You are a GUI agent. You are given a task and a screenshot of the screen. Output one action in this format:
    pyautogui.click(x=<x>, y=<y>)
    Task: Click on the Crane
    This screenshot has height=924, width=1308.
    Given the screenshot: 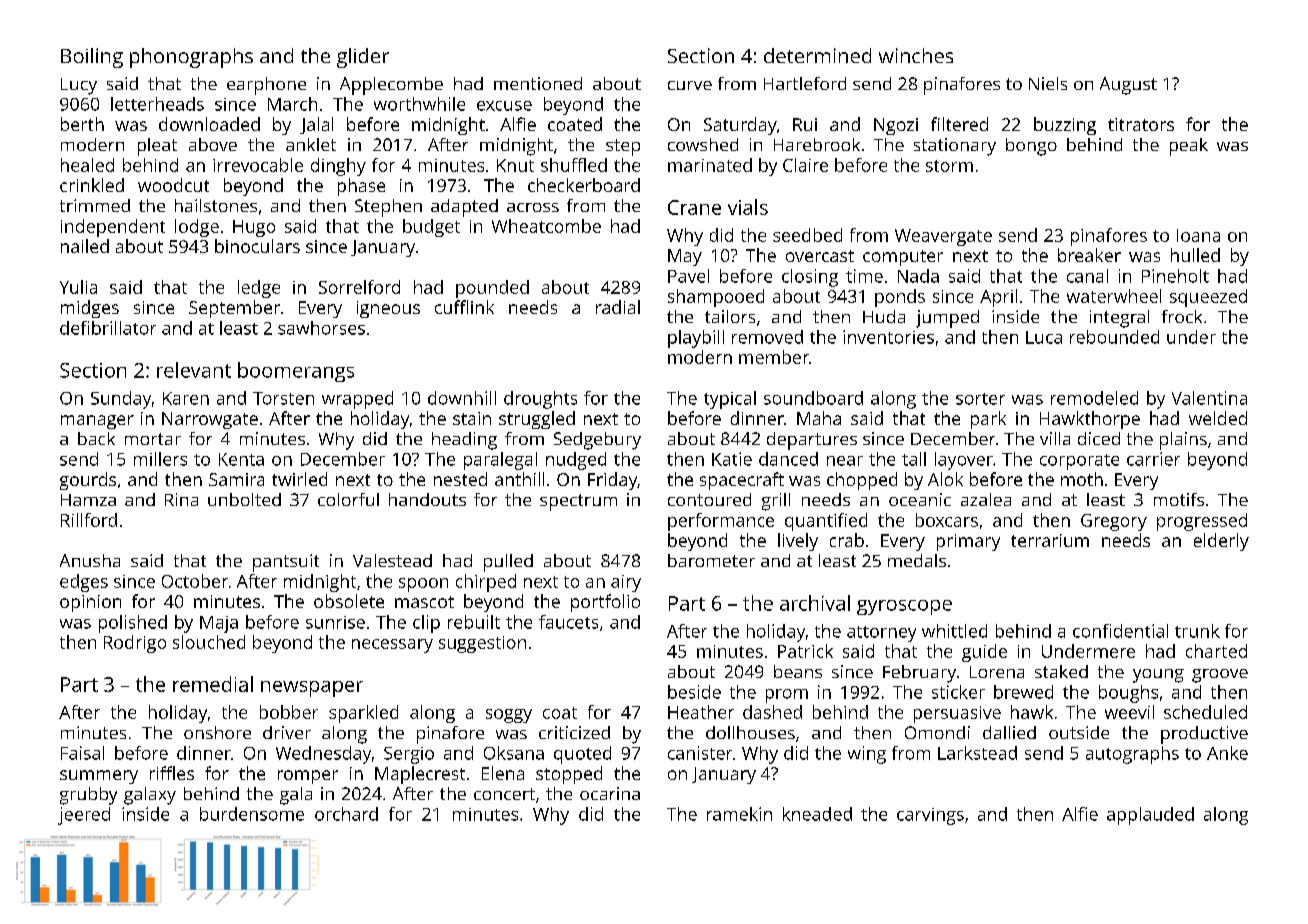 What is the action you would take?
    pyautogui.click(x=694, y=207)
